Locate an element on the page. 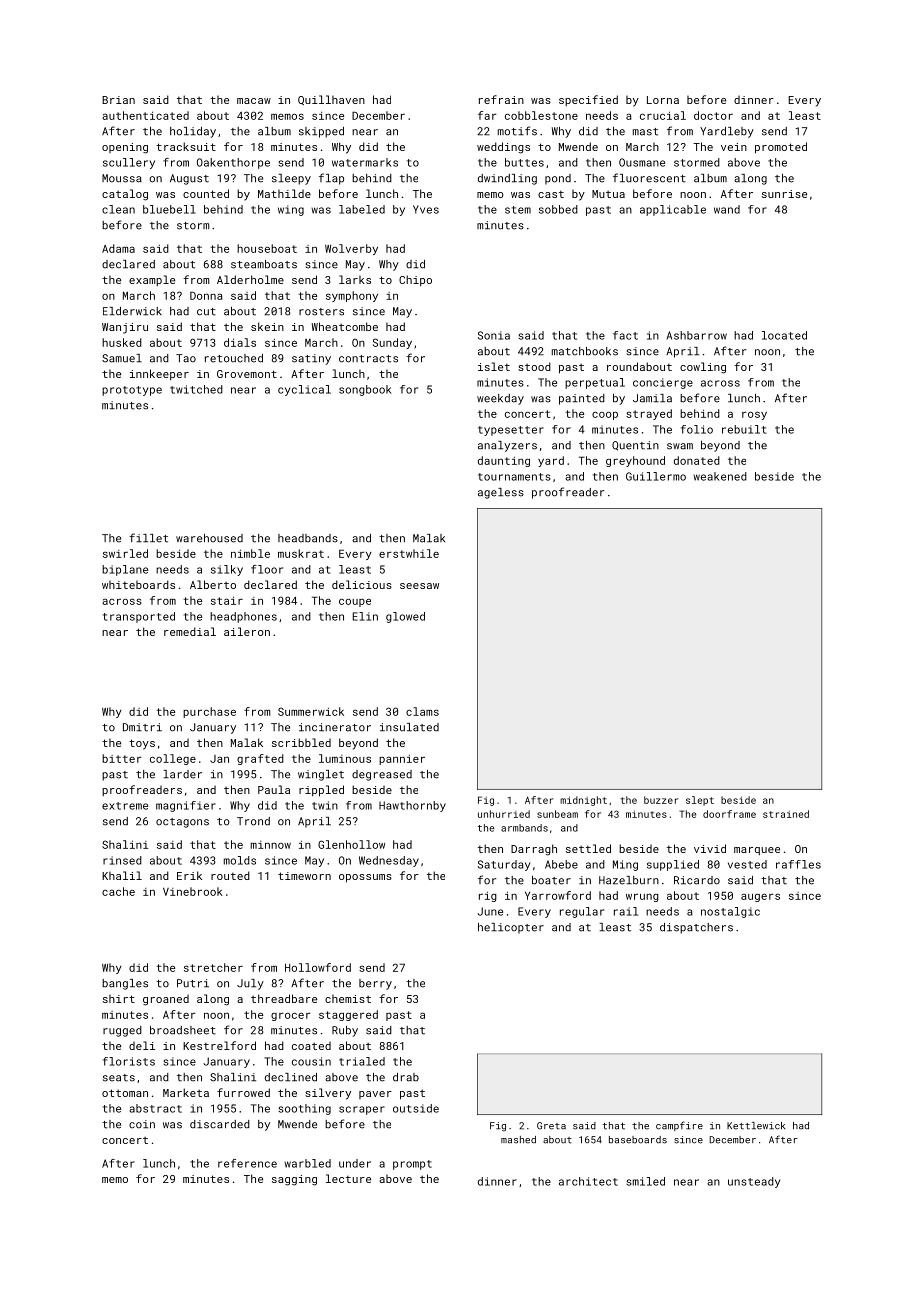 This image has width=924, height=1308. discarded is located at coordinates (220, 1124).
